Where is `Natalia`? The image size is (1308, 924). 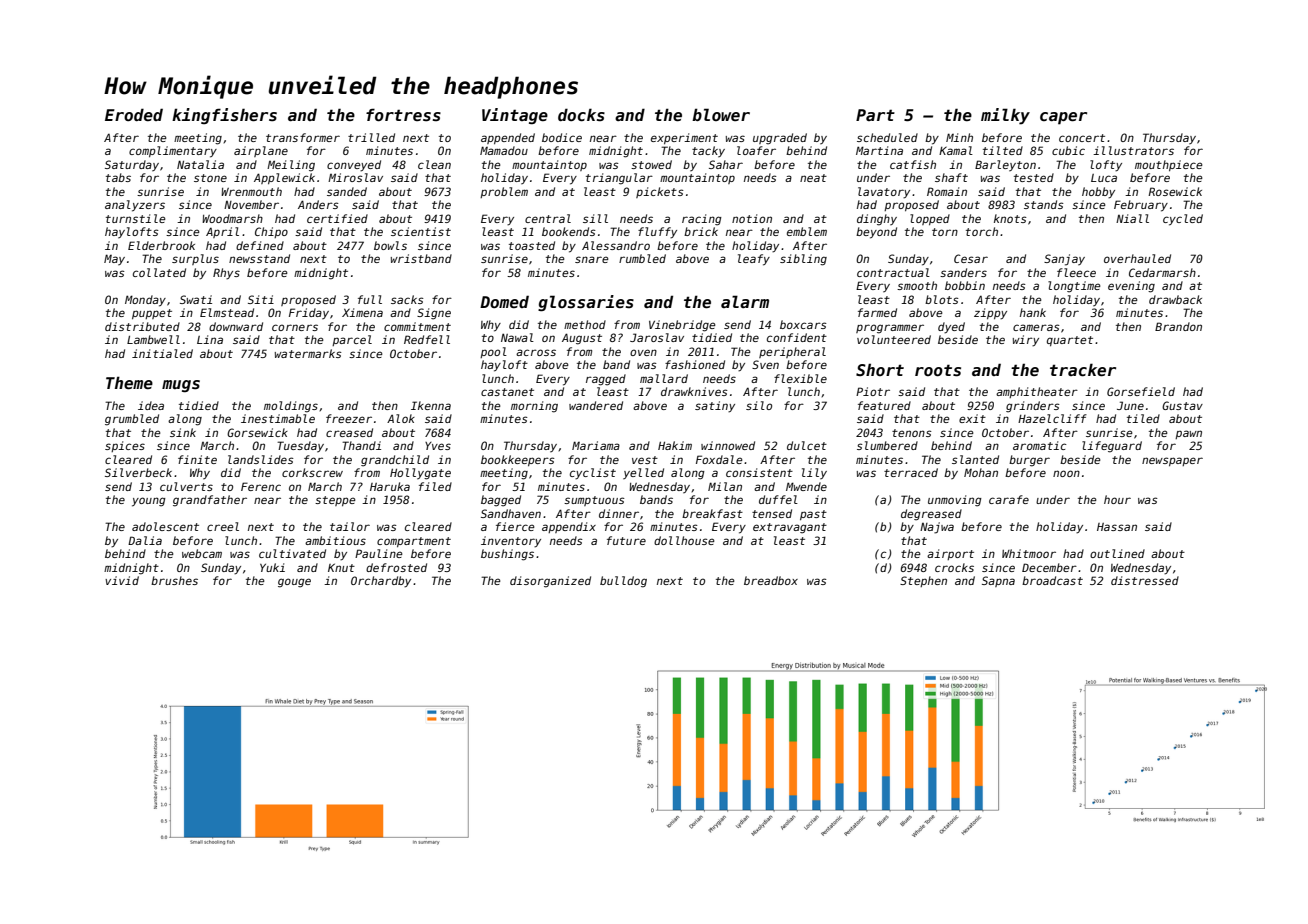 Natalia is located at coordinates (200, 164).
